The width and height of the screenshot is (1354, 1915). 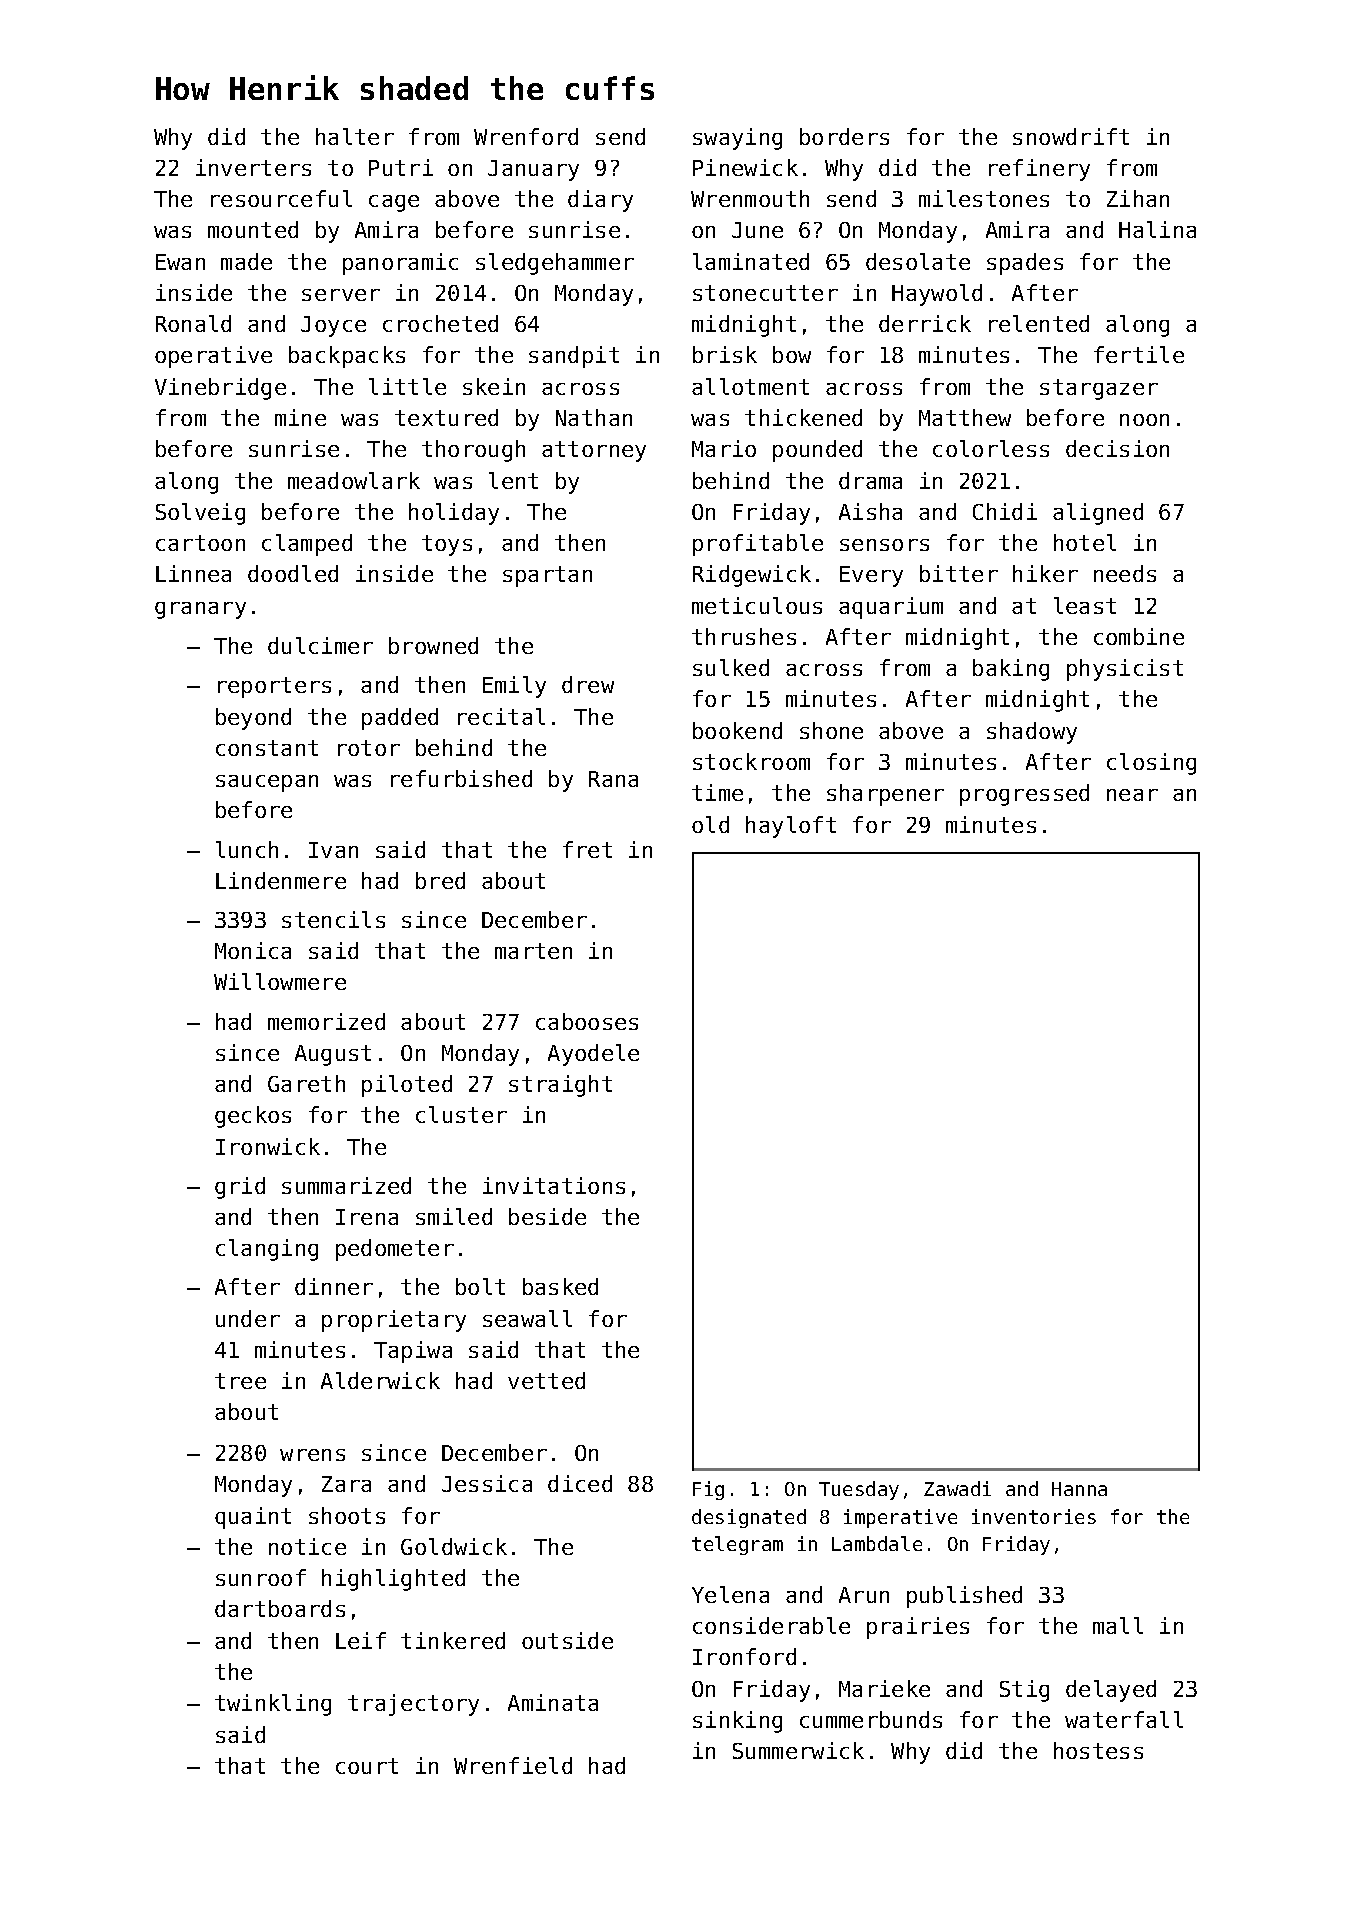 What do you see at coordinates (1098, 1750) in the screenshot?
I see `hostess` at bounding box center [1098, 1750].
